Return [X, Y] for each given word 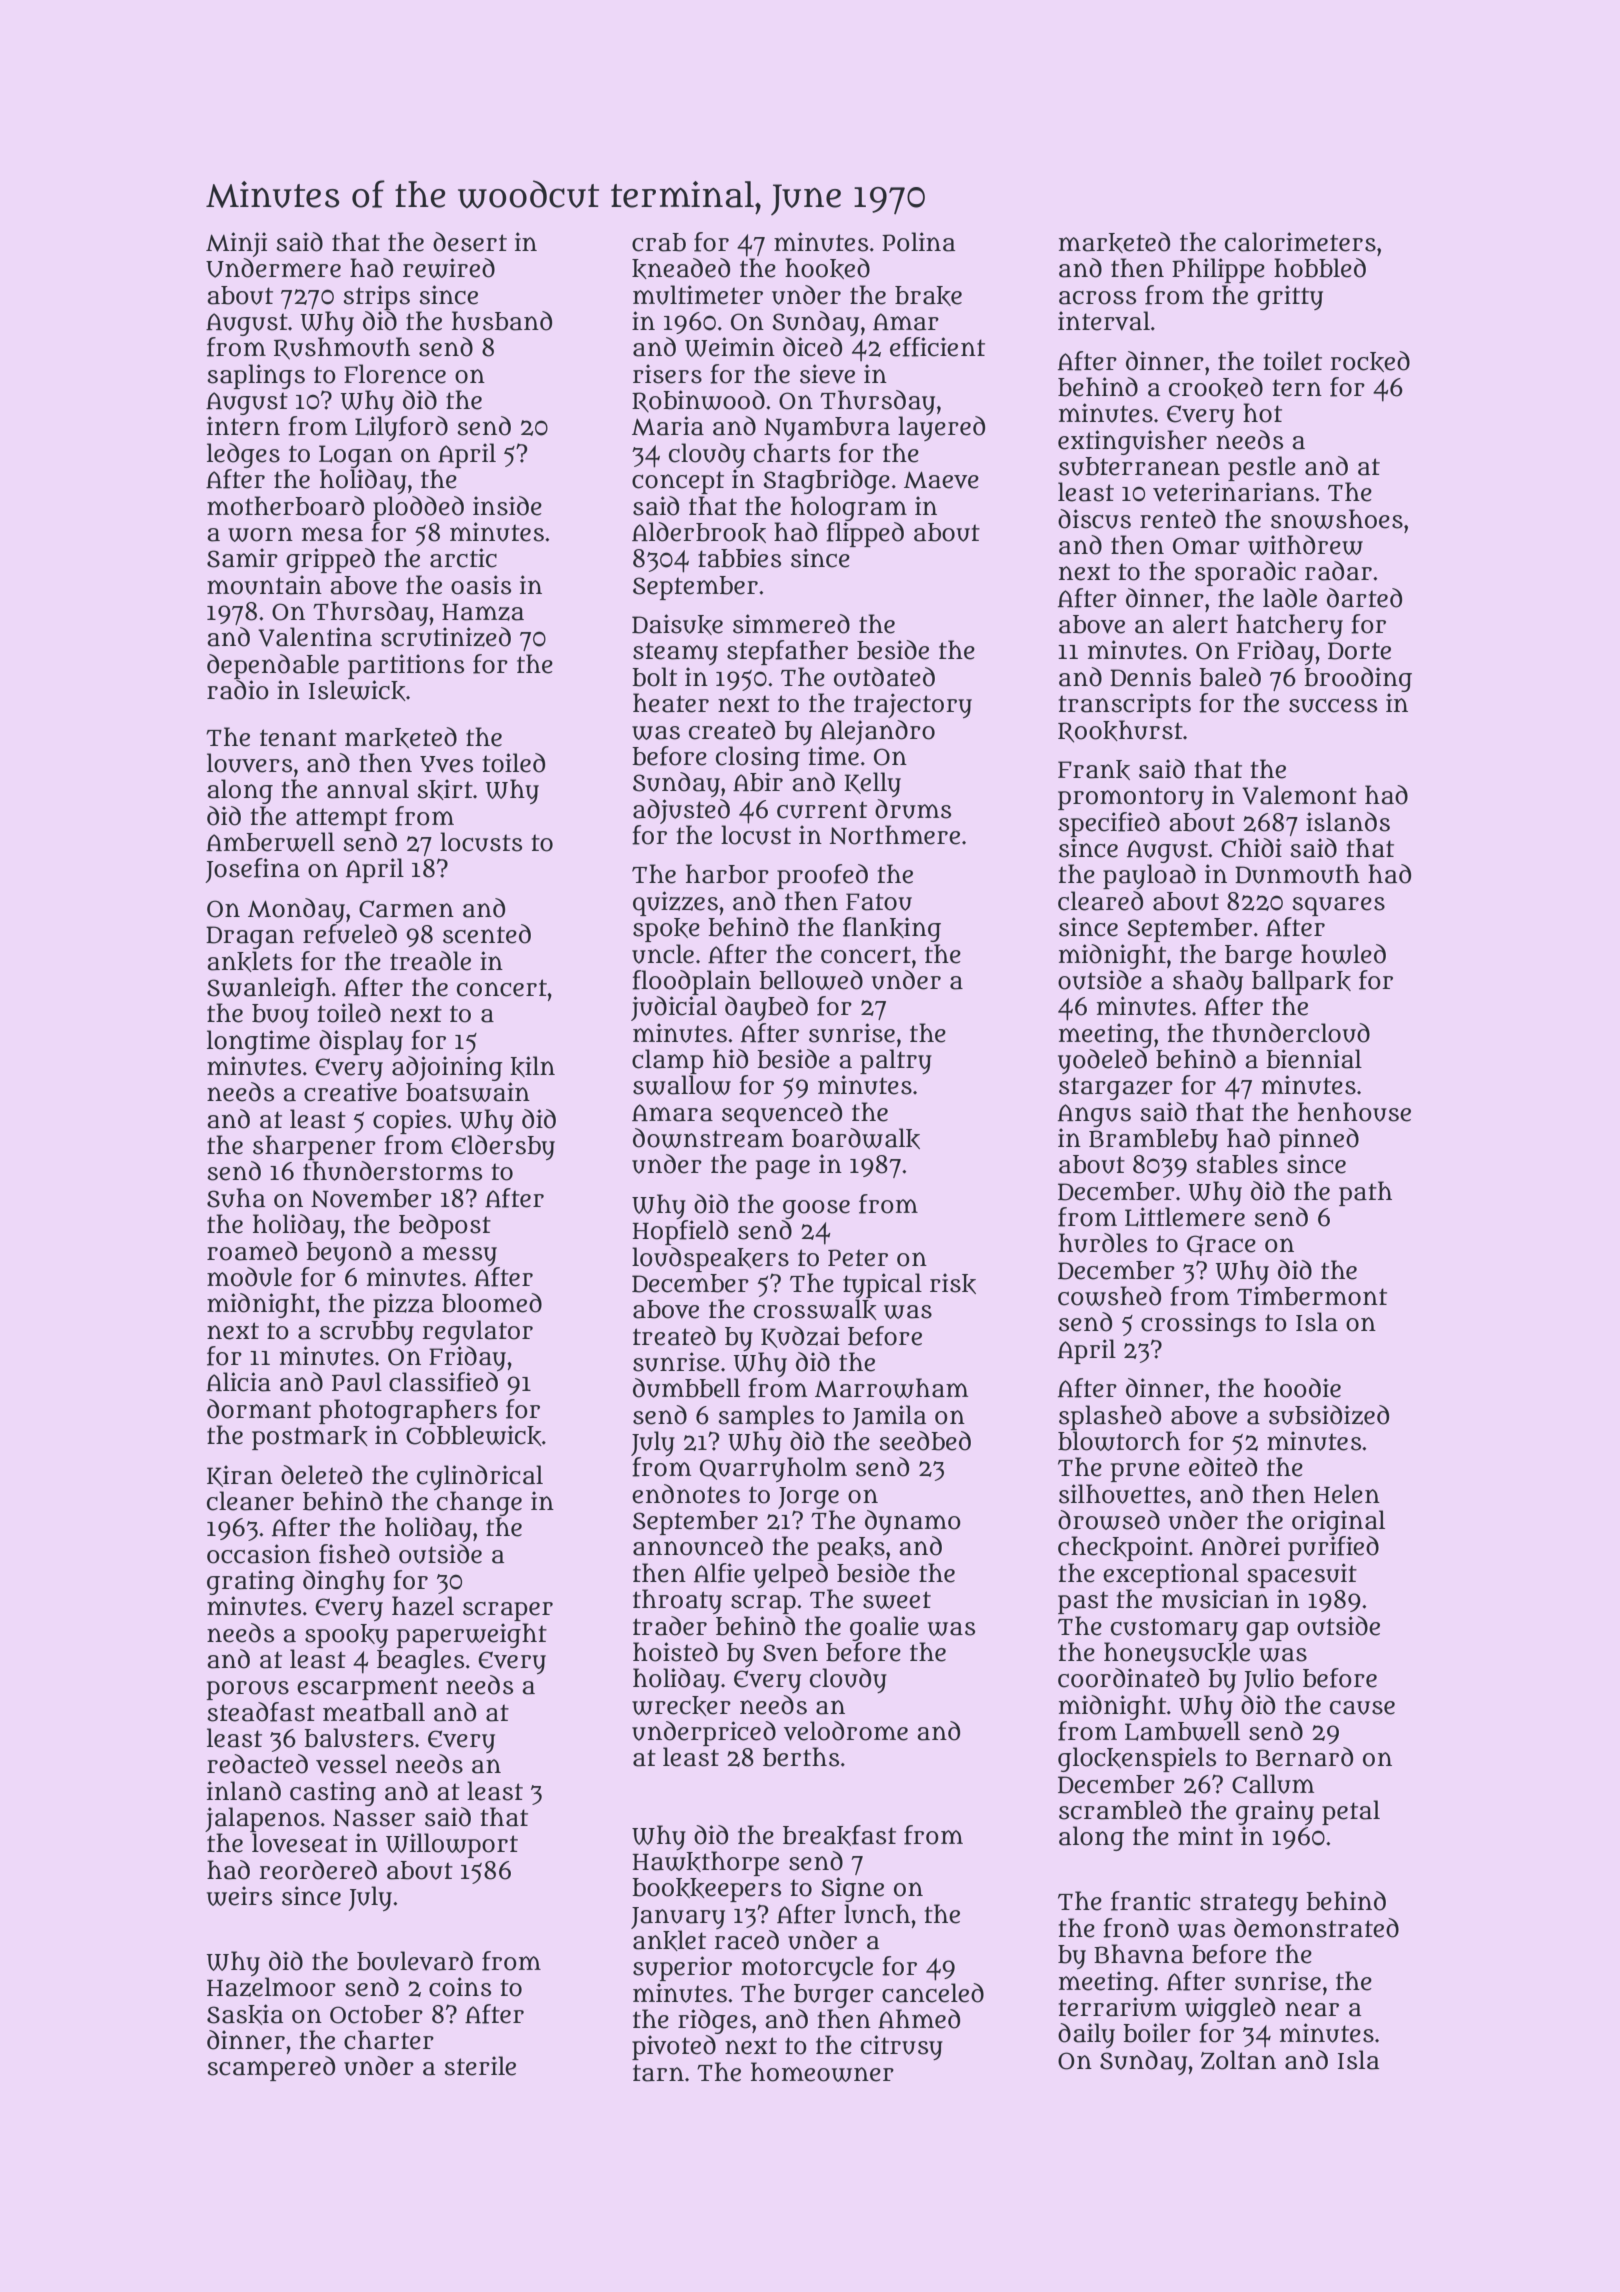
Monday [296, 910]
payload [1149, 876]
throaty [677, 1601]
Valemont [1299, 795]
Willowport [452, 1845]
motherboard [285, 506]
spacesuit [1302, 1575]
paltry [896, 1061]
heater [671, 703]
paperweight [472, 1635]
